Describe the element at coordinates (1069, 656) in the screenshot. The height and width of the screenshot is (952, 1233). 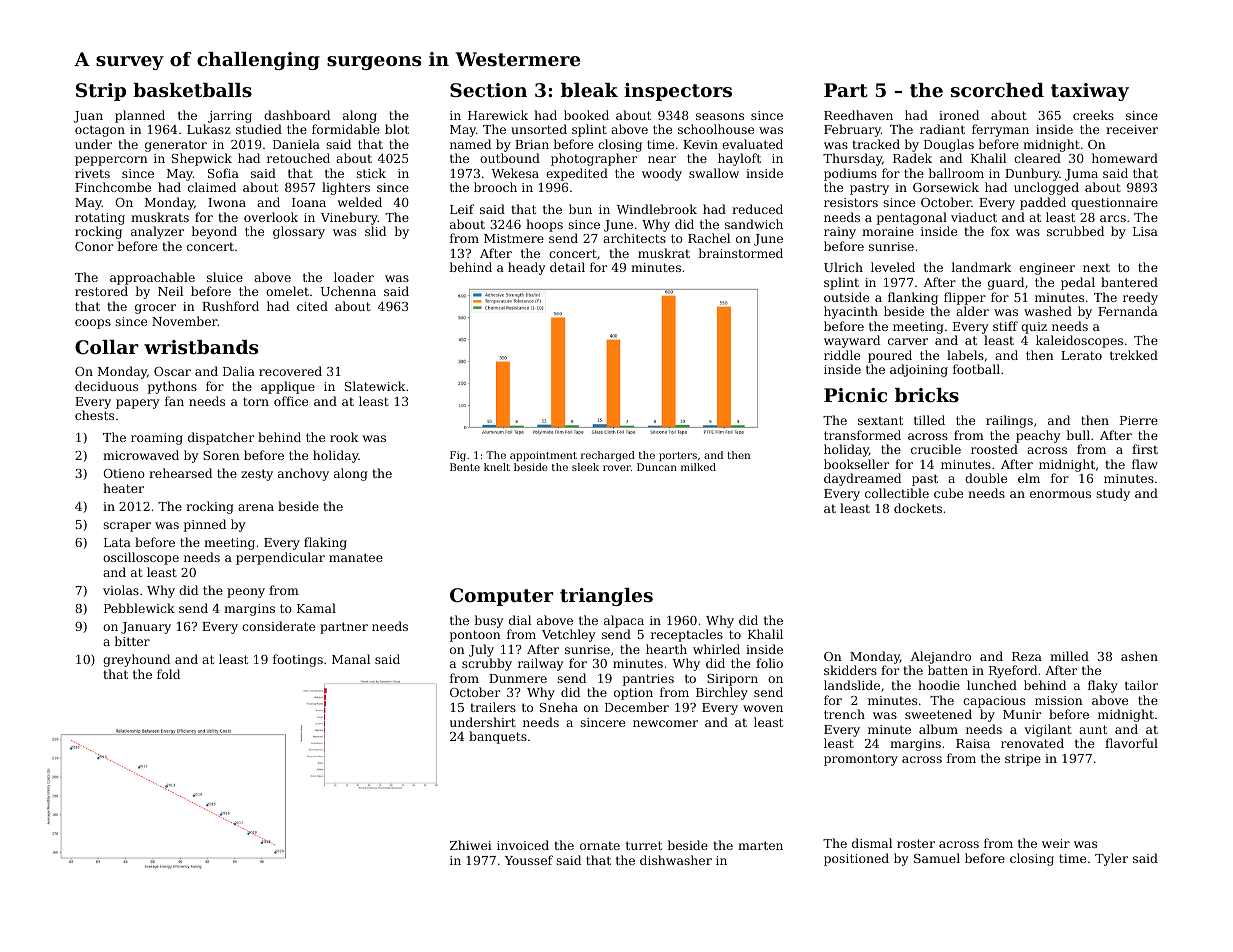
I see `milled` at that location.
